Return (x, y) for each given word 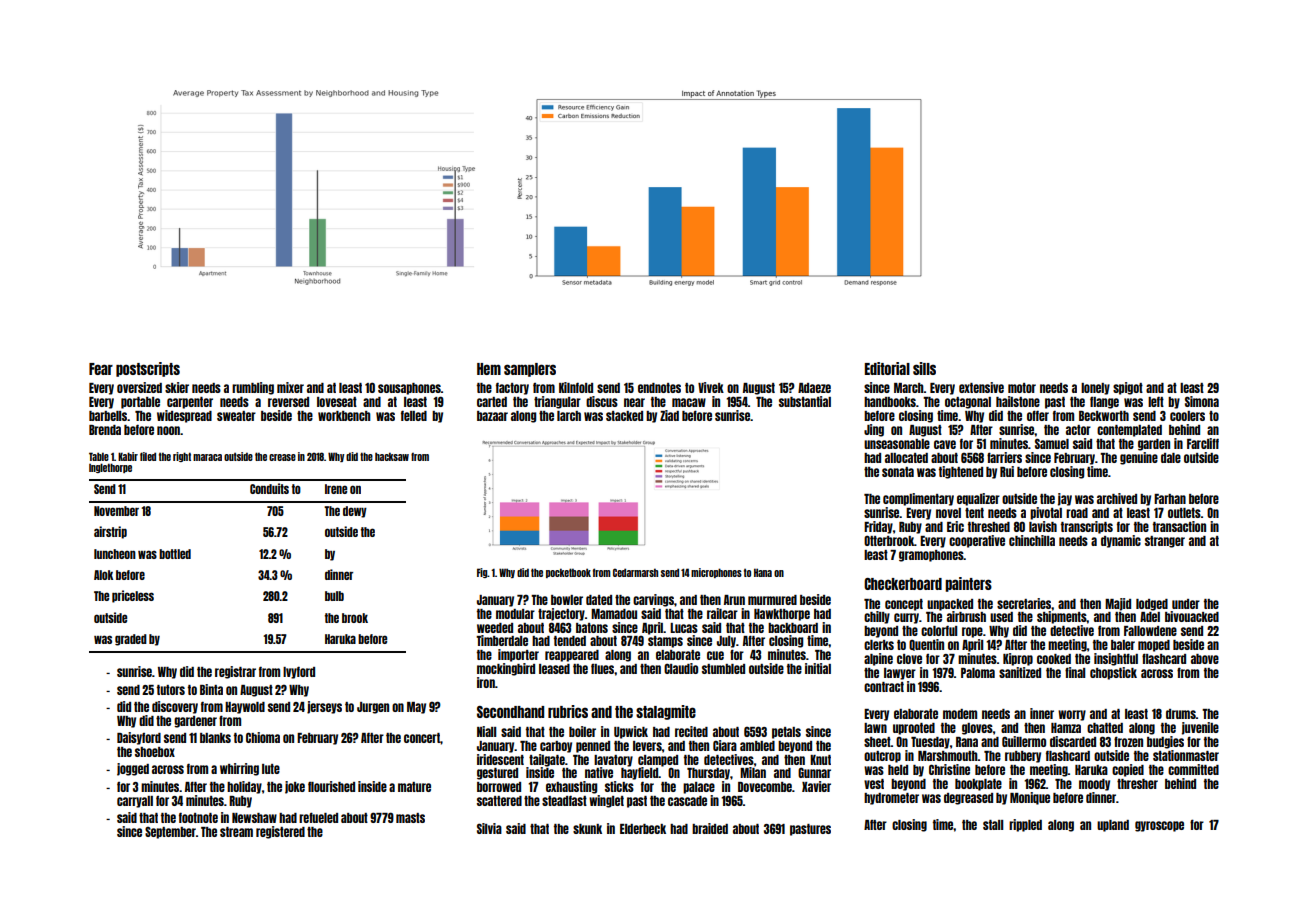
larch (569, 416)
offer (1038, 415)
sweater (236, 416)
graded (131, 640)
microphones (716, 573)
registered (280, 832)
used (1001, 617)
